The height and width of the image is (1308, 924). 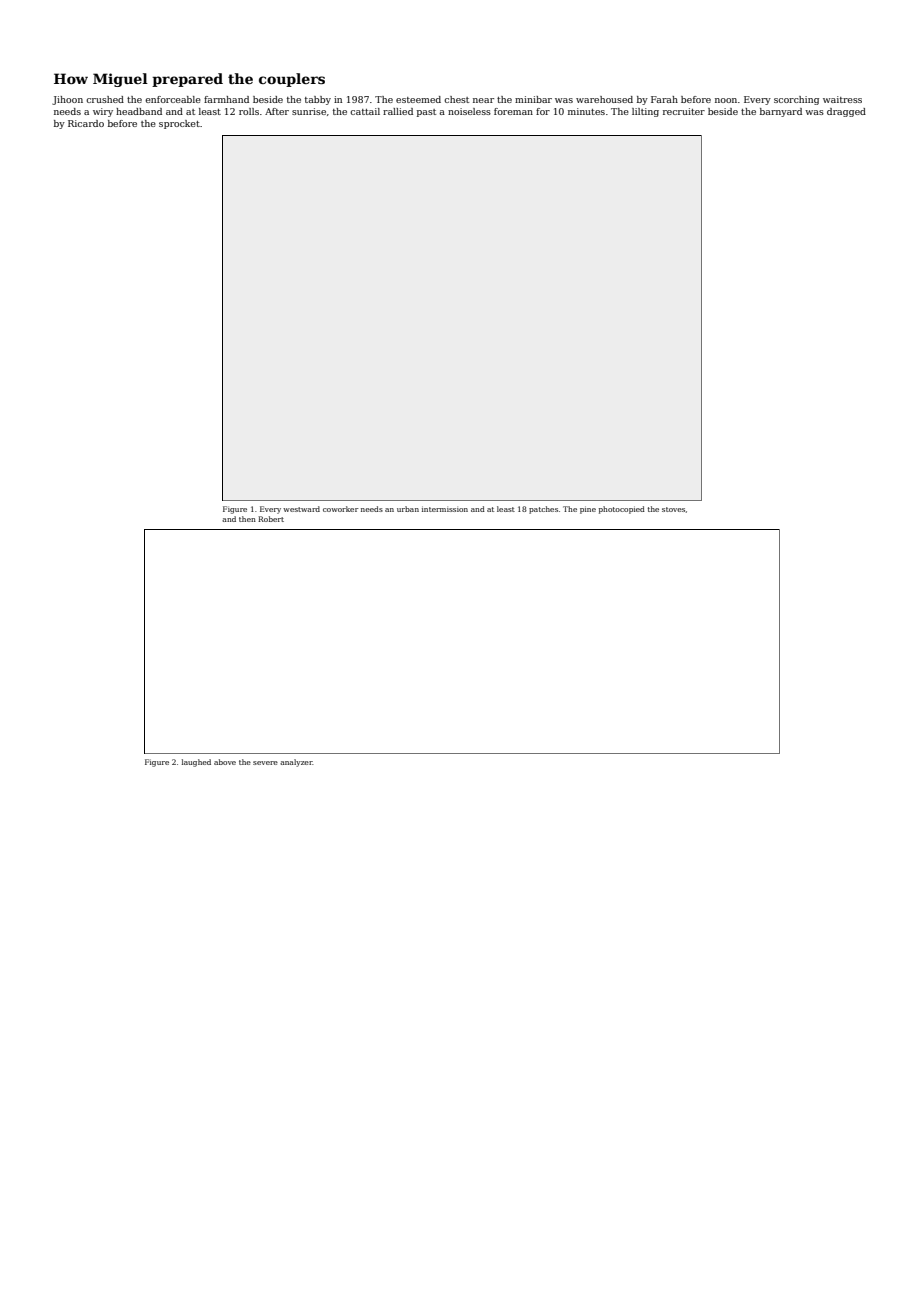 I want to click on coworker, so click(x=341, y=509).
